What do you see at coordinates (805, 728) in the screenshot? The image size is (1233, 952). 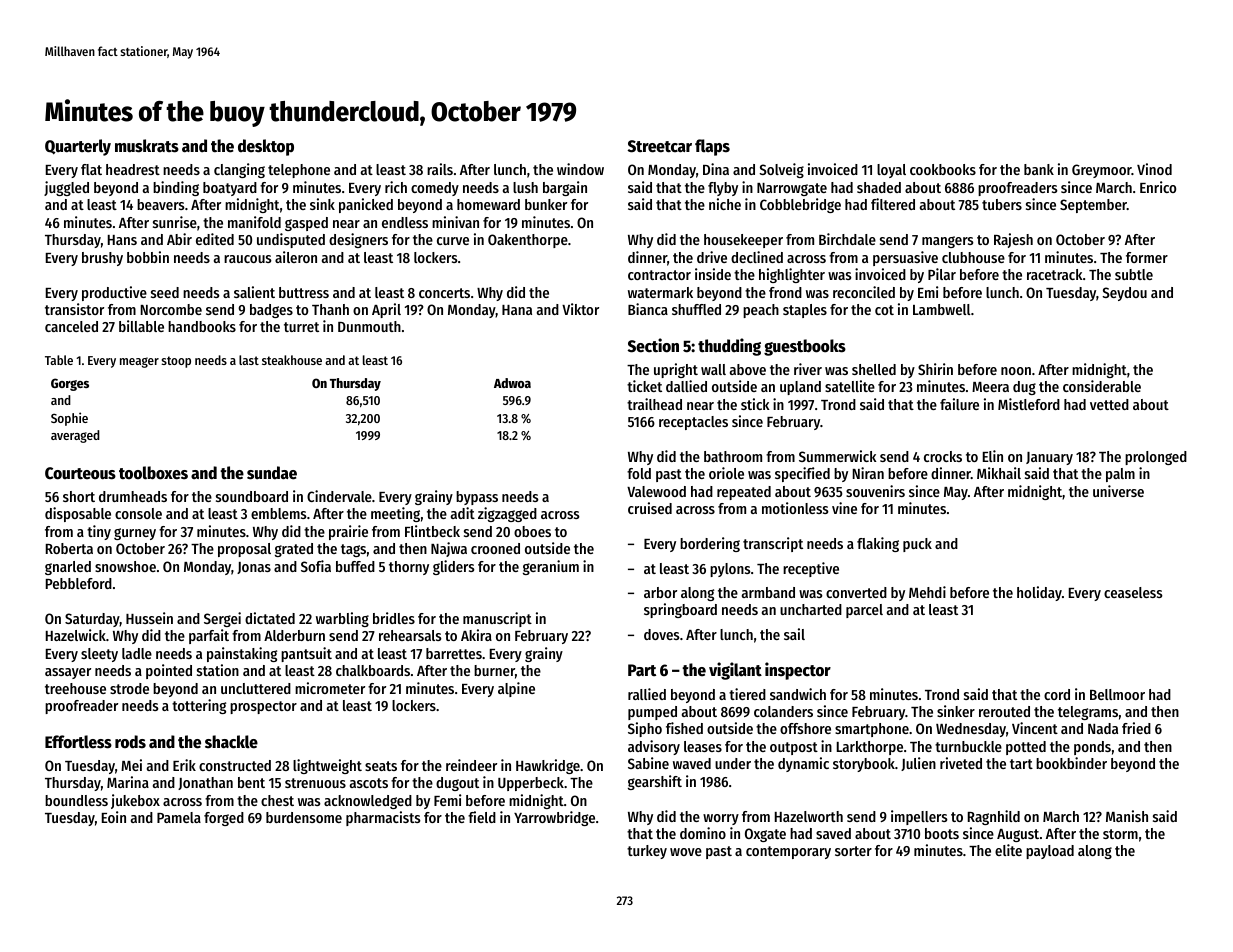 I see `offshore` at bounding box center [805, 728].
